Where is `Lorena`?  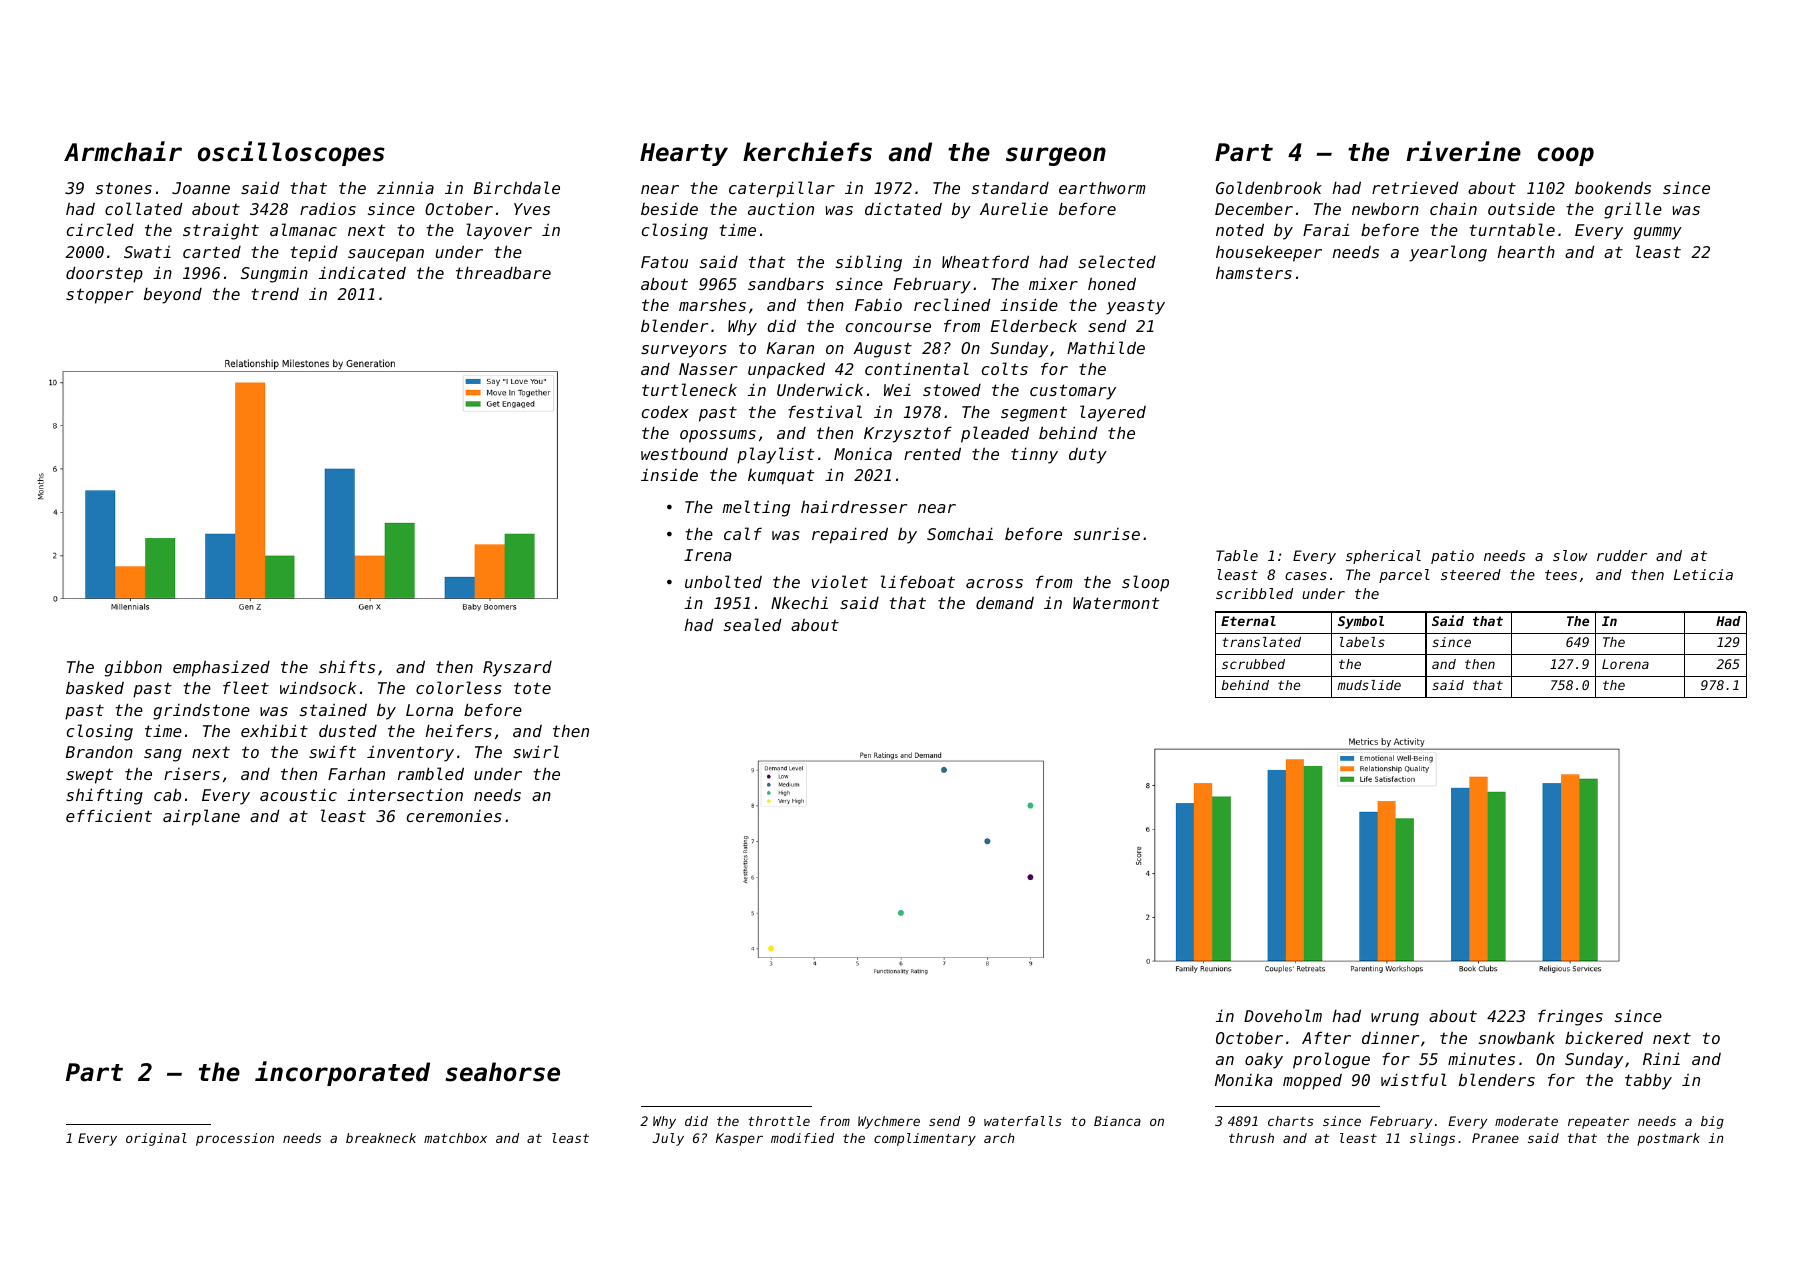
Lorena is located at coordinates (1625, 664).
